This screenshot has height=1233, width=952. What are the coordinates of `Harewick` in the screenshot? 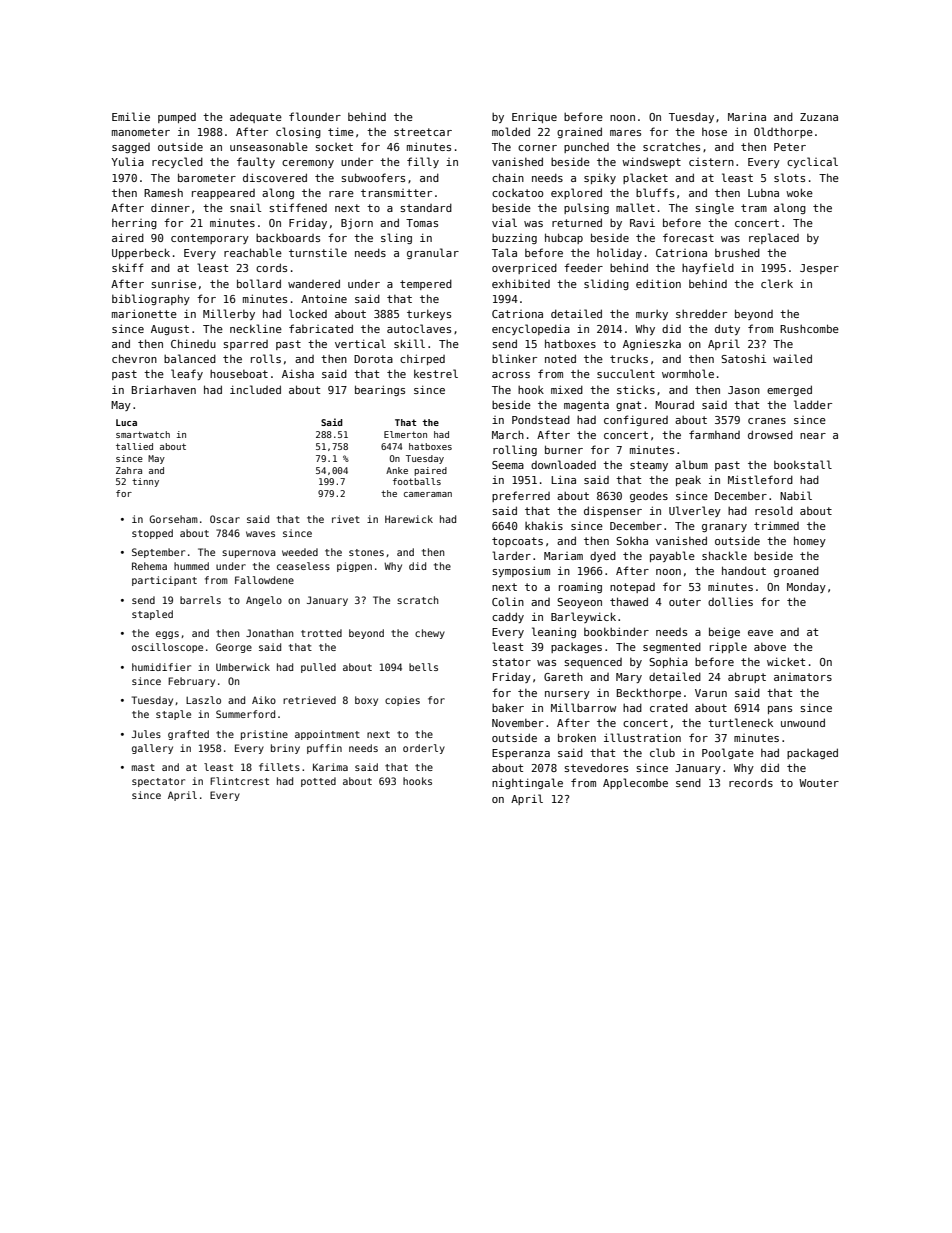 It's located at (409, 519).
